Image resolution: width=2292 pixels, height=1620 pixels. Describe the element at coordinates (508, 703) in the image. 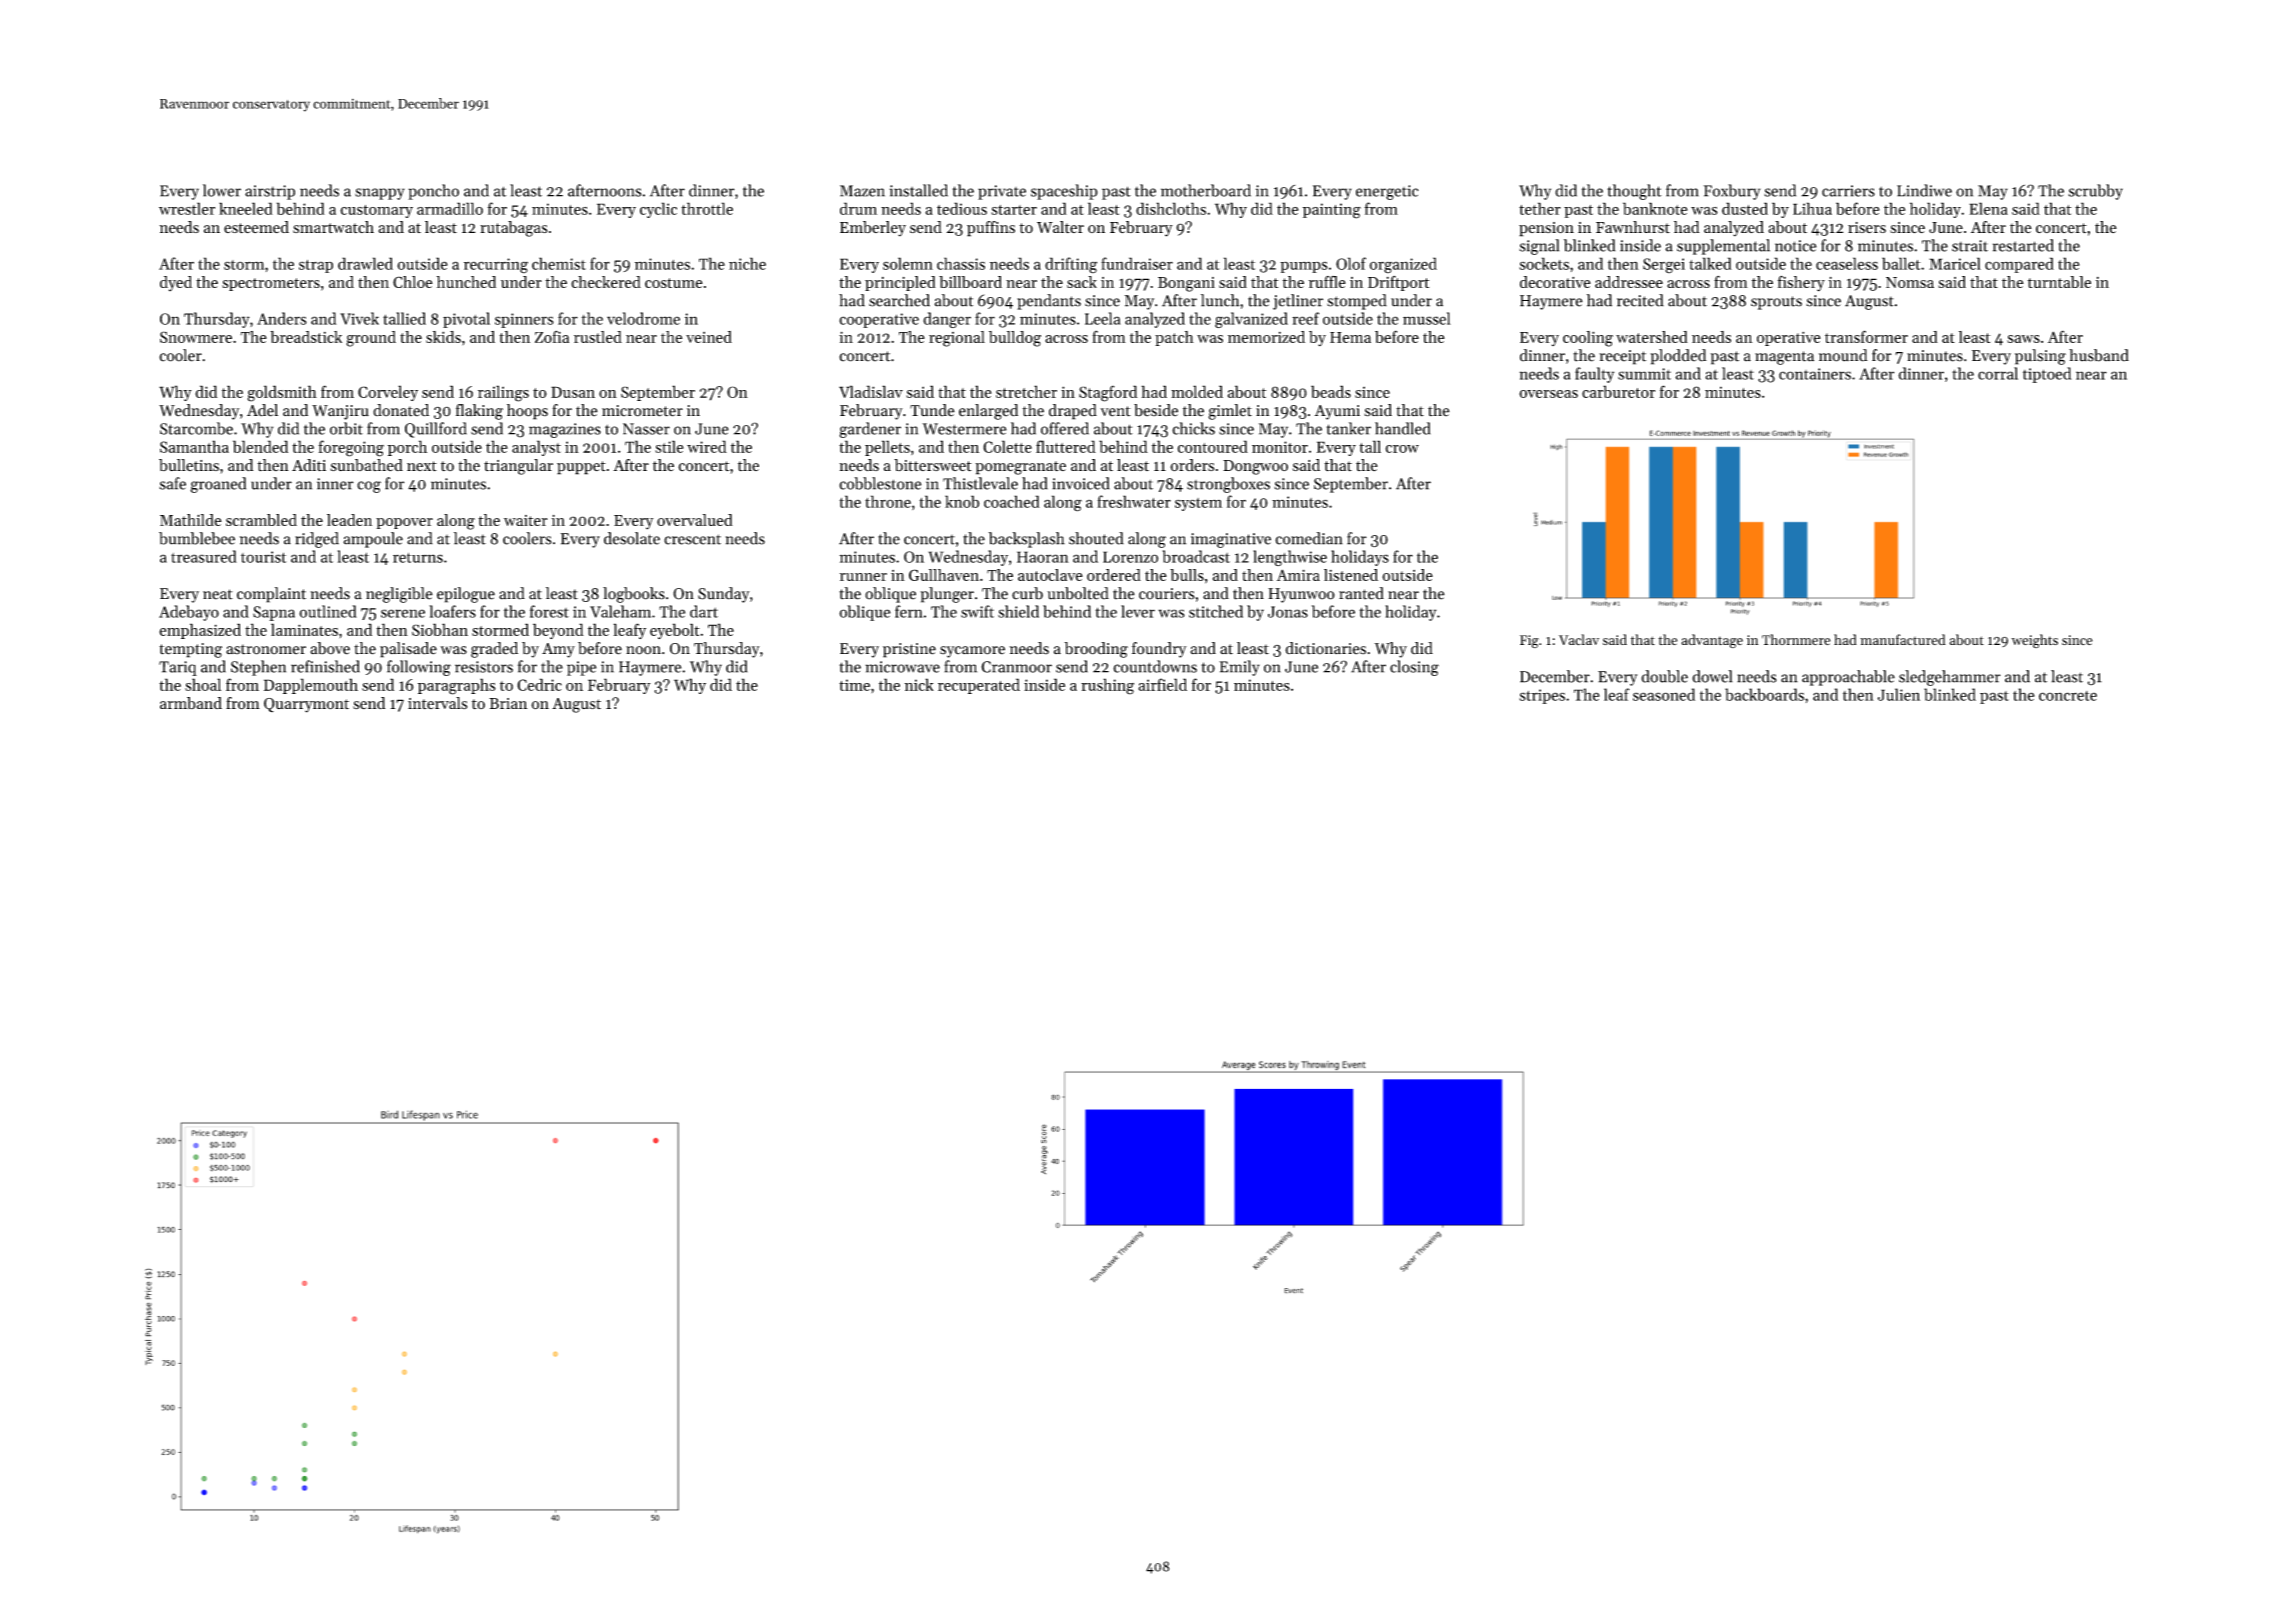

I see `Brian` at that location.
